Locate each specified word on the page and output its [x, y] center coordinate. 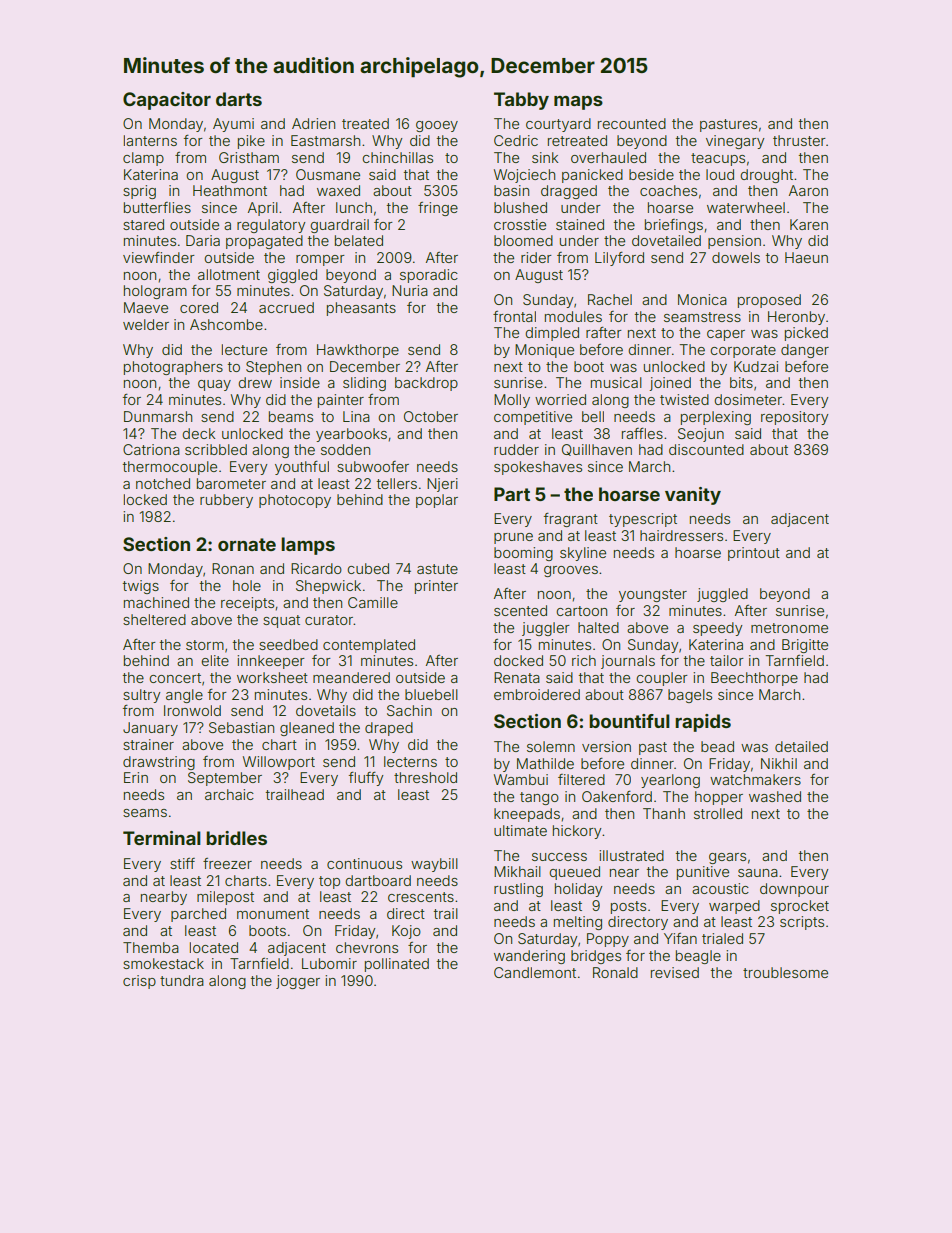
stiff [182, 863]
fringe [438, 209]
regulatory [271, 226]
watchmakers [755, 779]
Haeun [806, 257]
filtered [581, 779]
